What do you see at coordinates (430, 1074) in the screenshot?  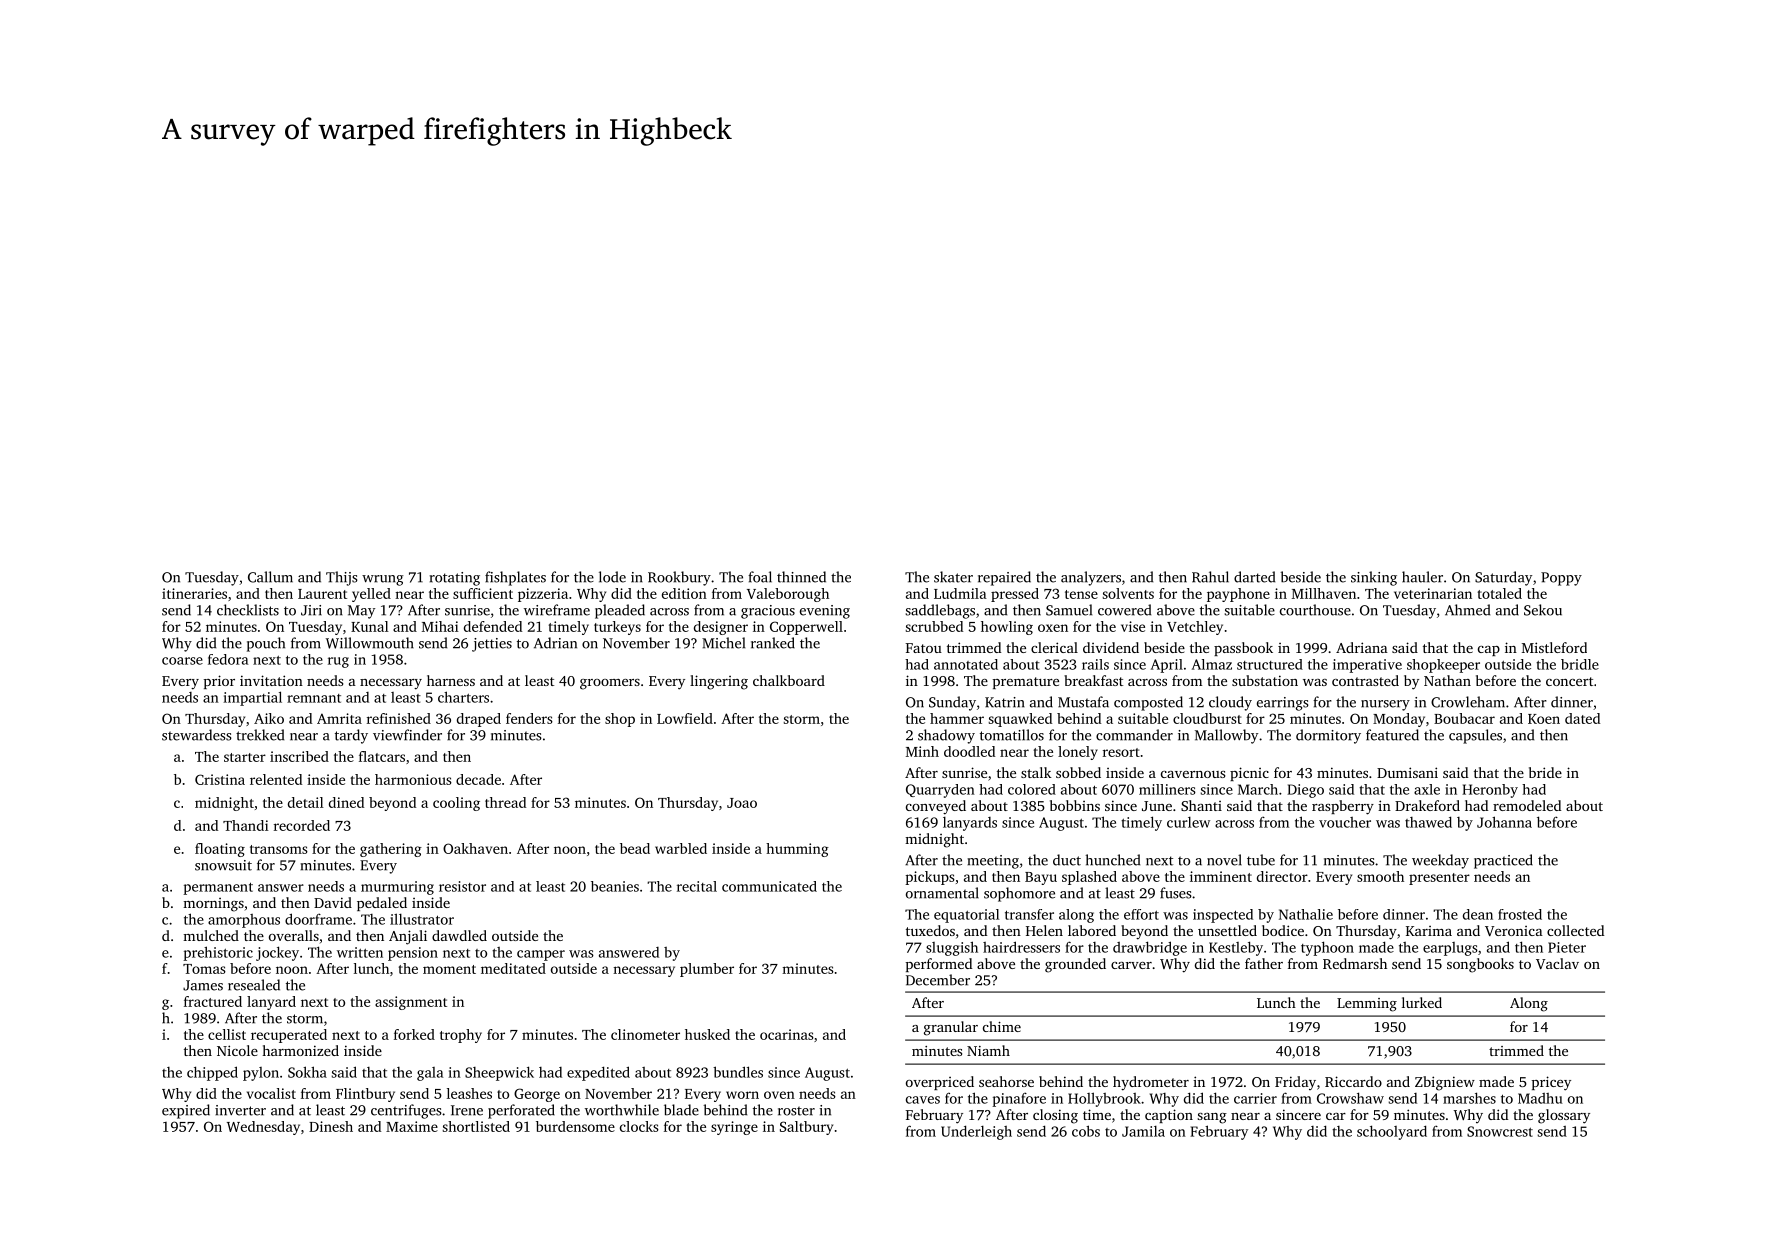 I see `gala` at bounding box center [430, 1074].
